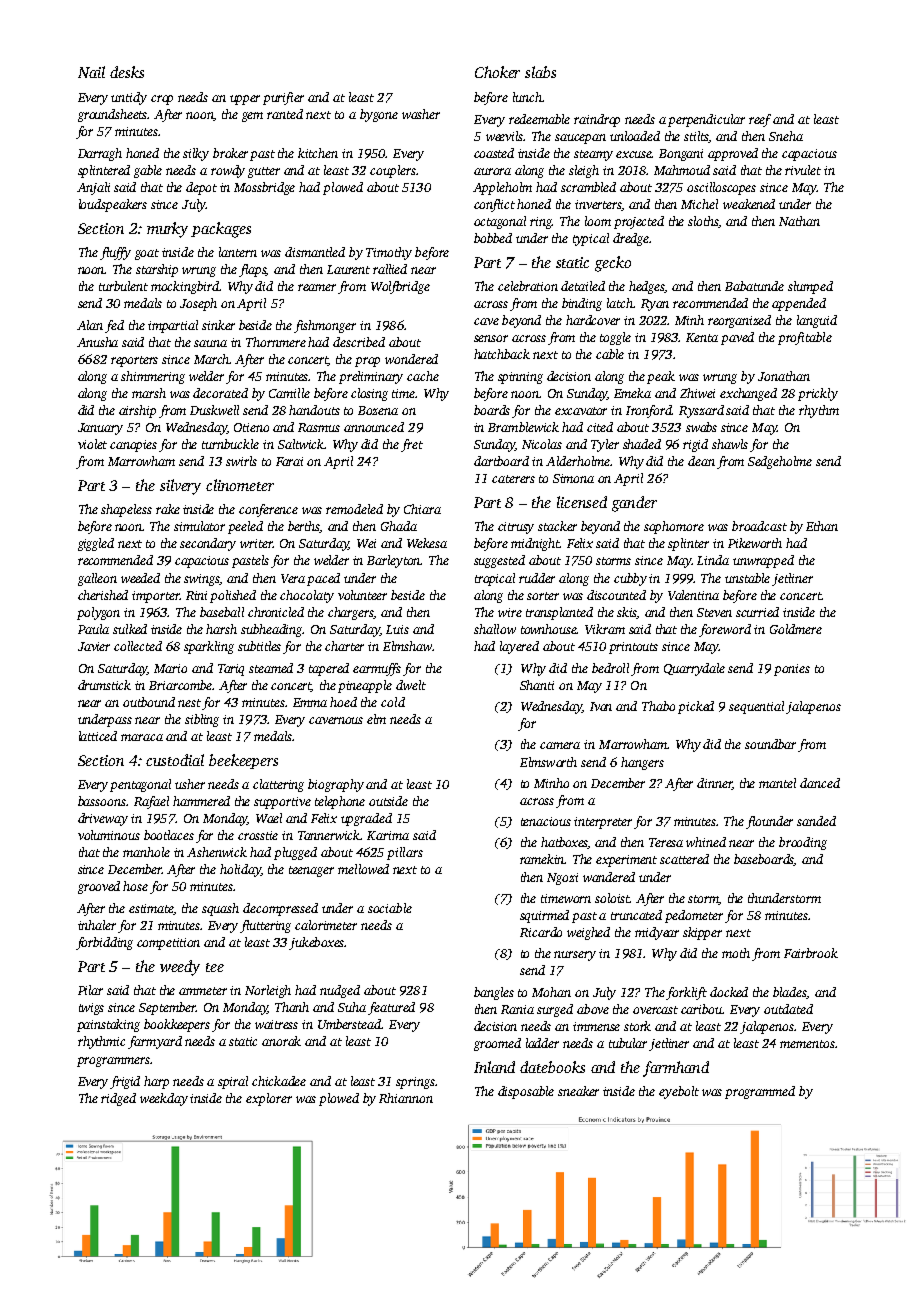 This page has height=1308, width=924. Describe the element at coordinates (763, 561) in the page. I see `unwrapped` at that location.
